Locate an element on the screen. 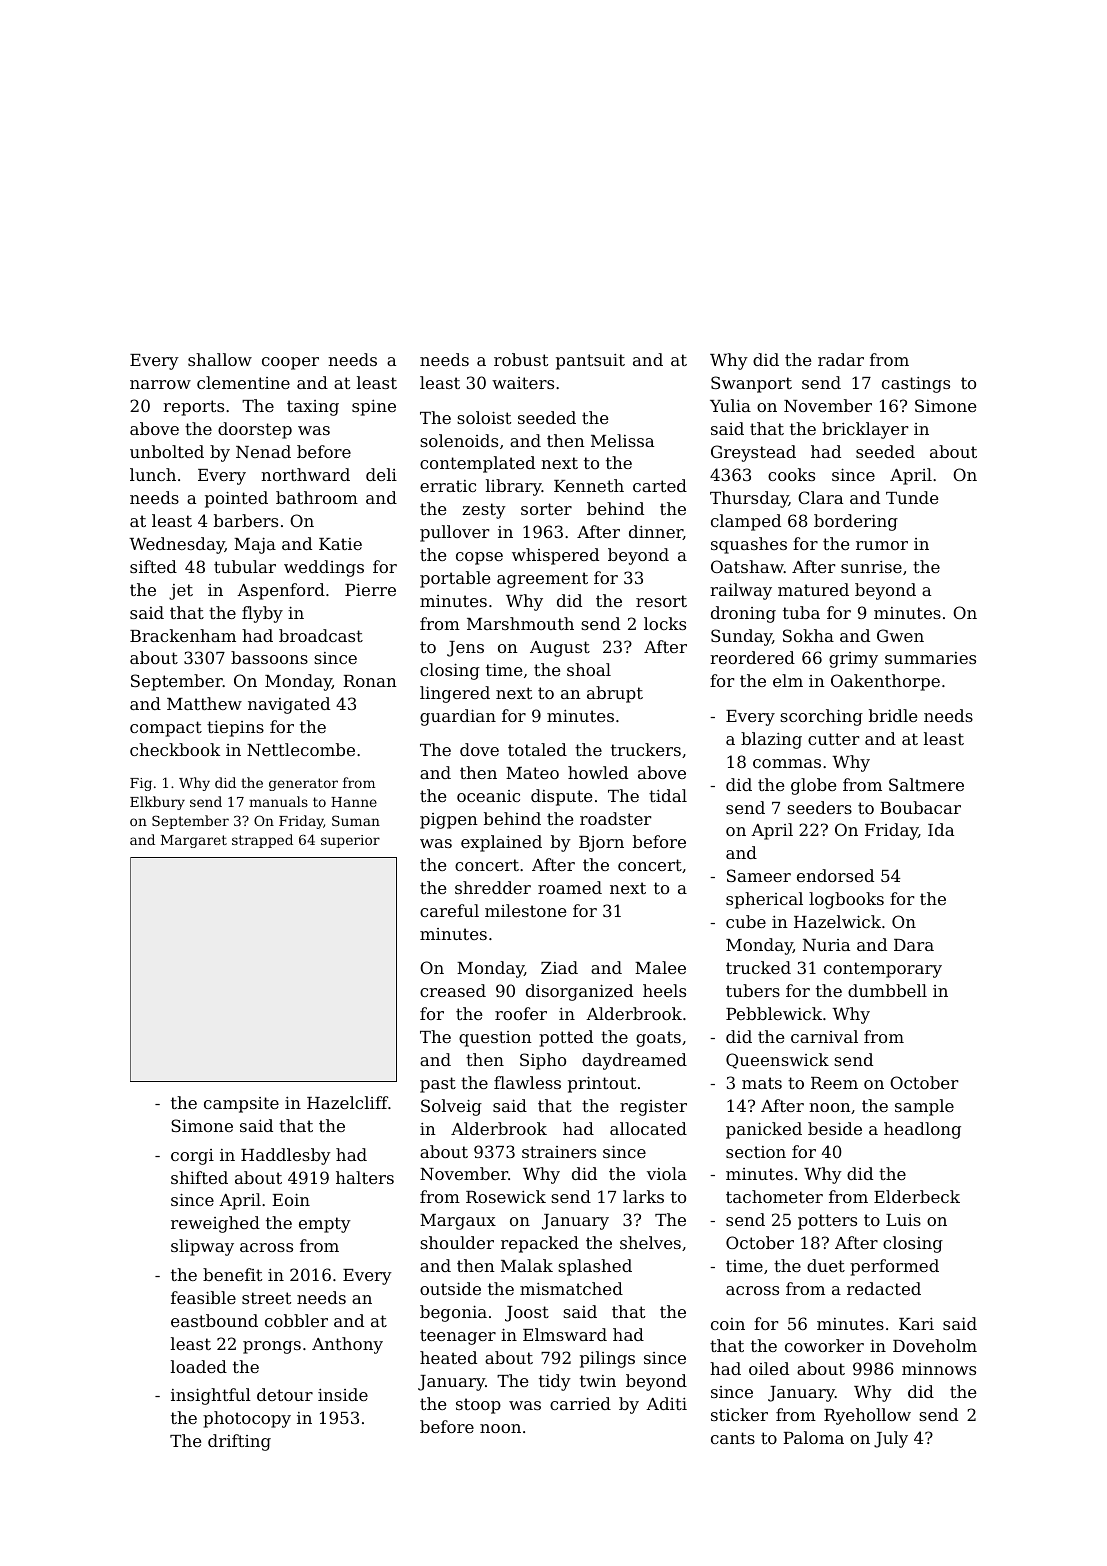  compact is located at coordinates (166, 729).
